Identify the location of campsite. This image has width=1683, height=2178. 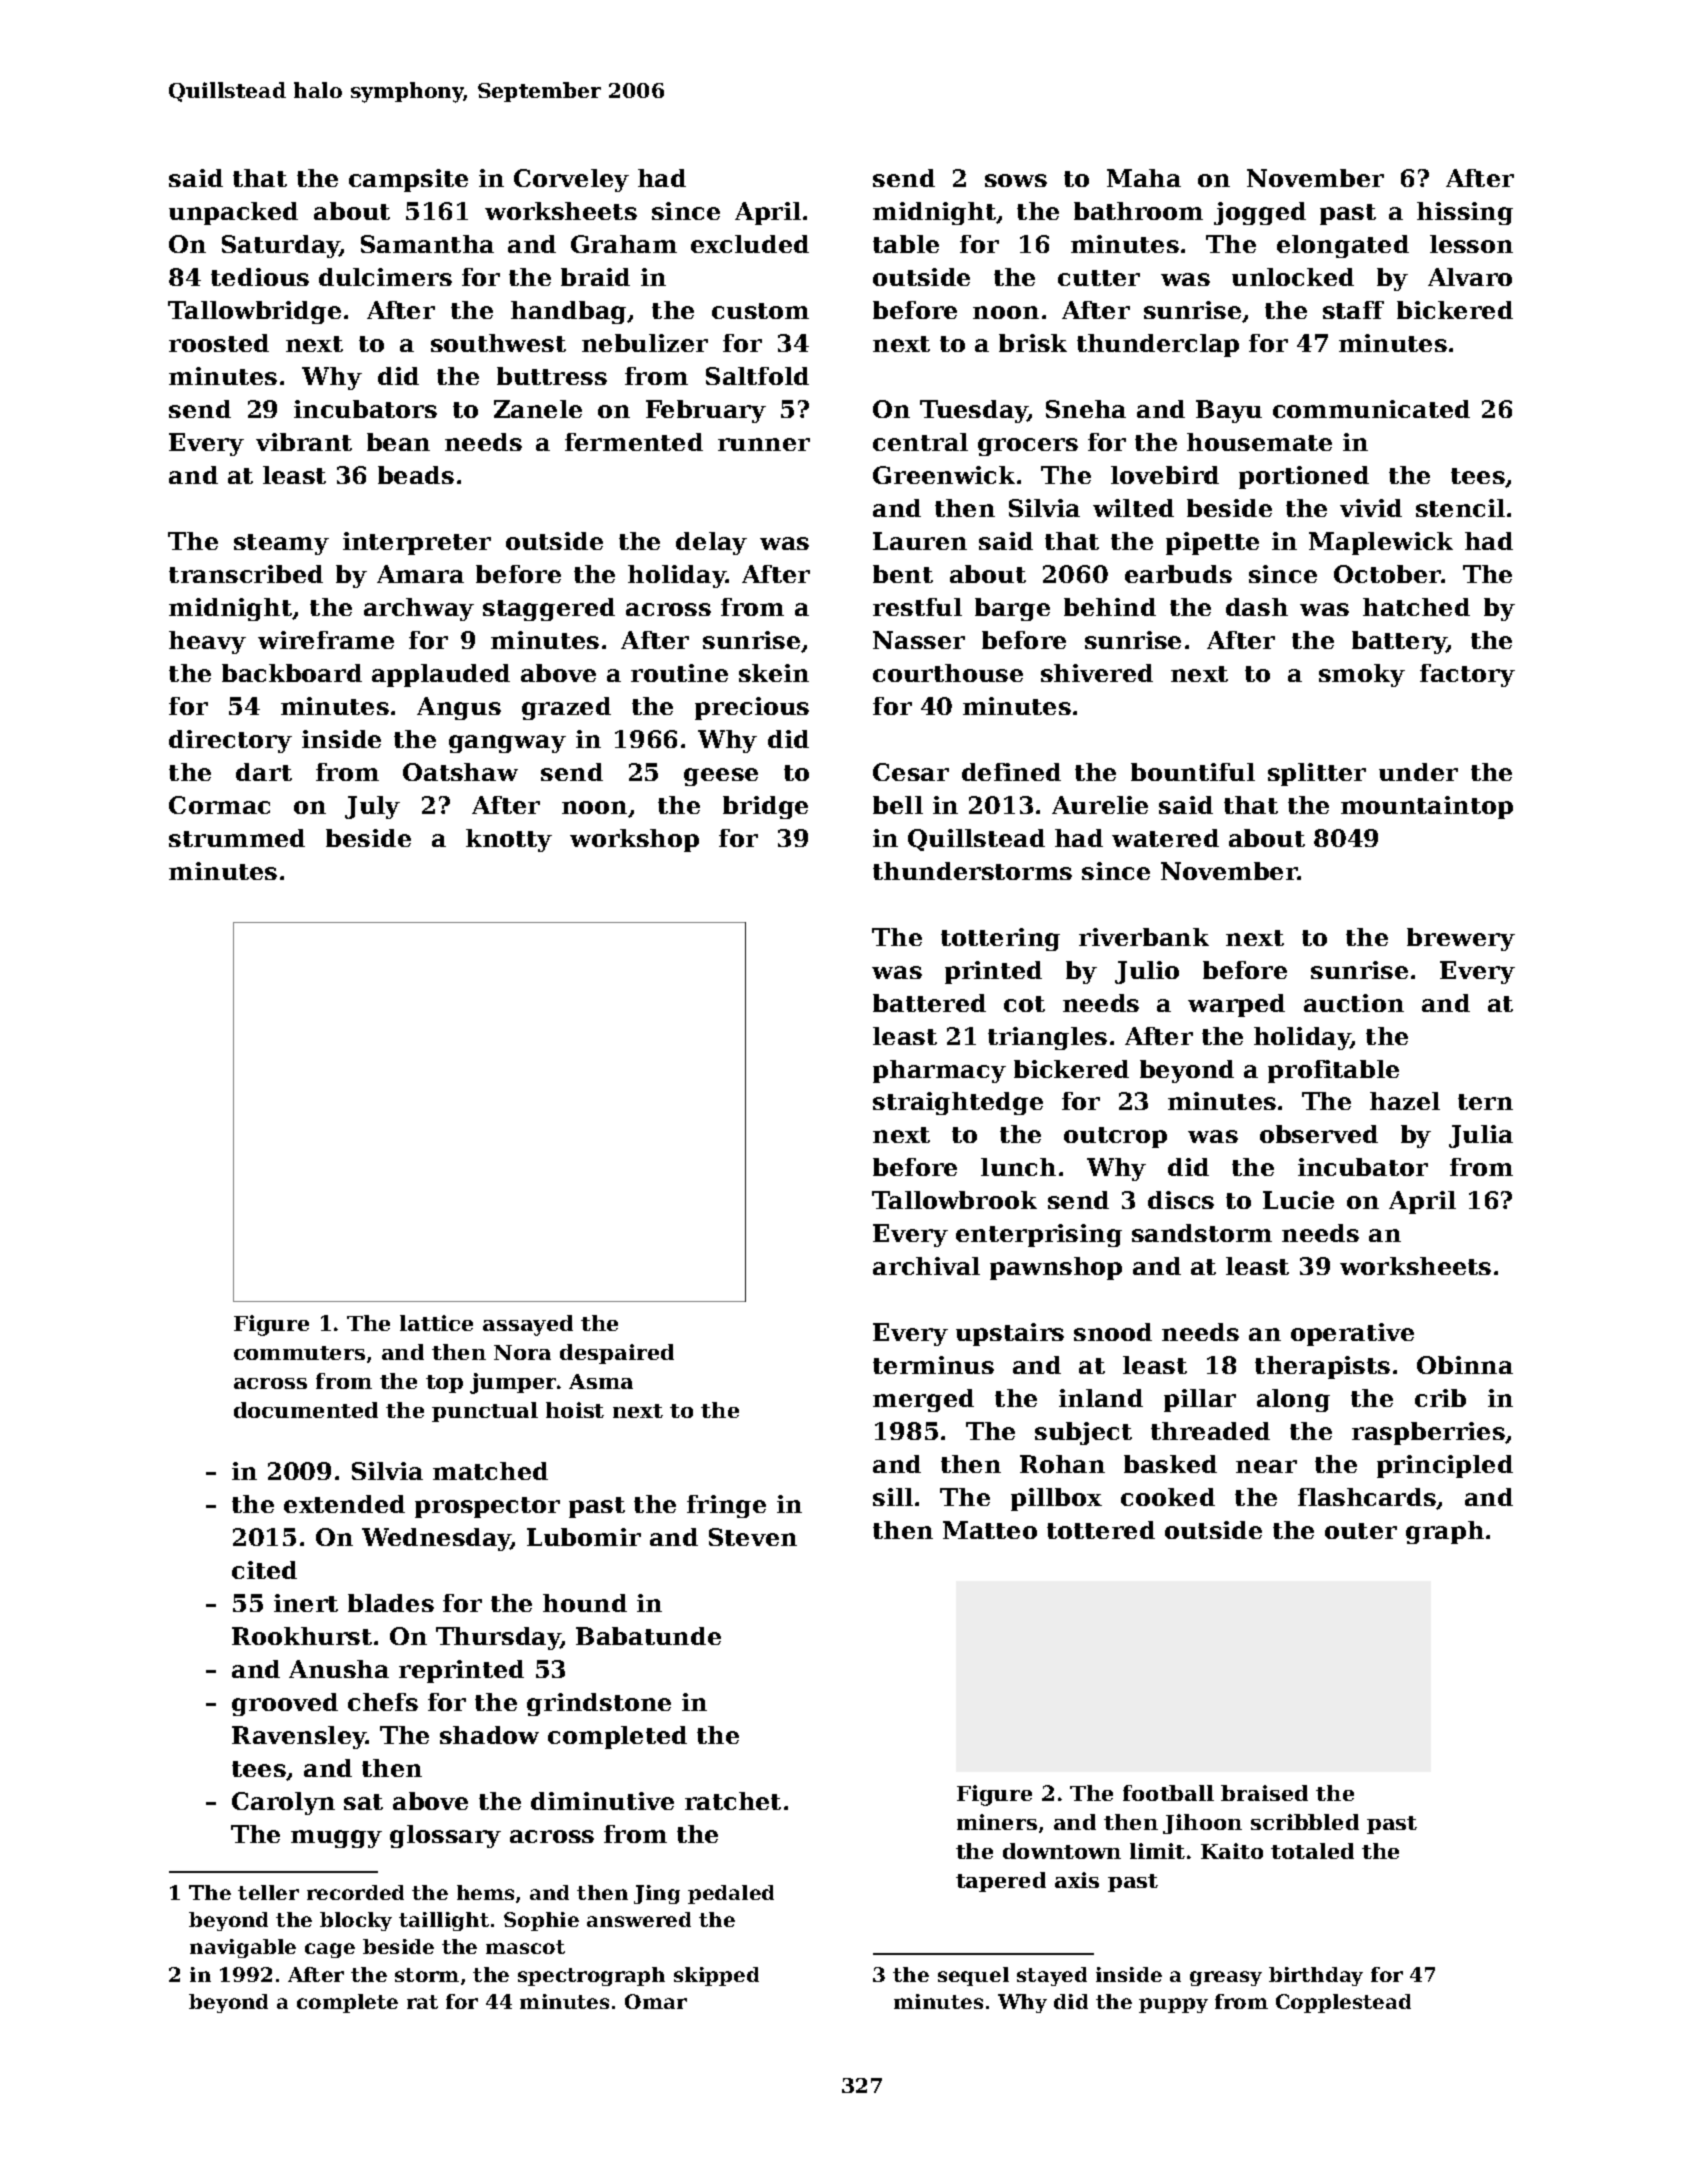
(408, 180).
